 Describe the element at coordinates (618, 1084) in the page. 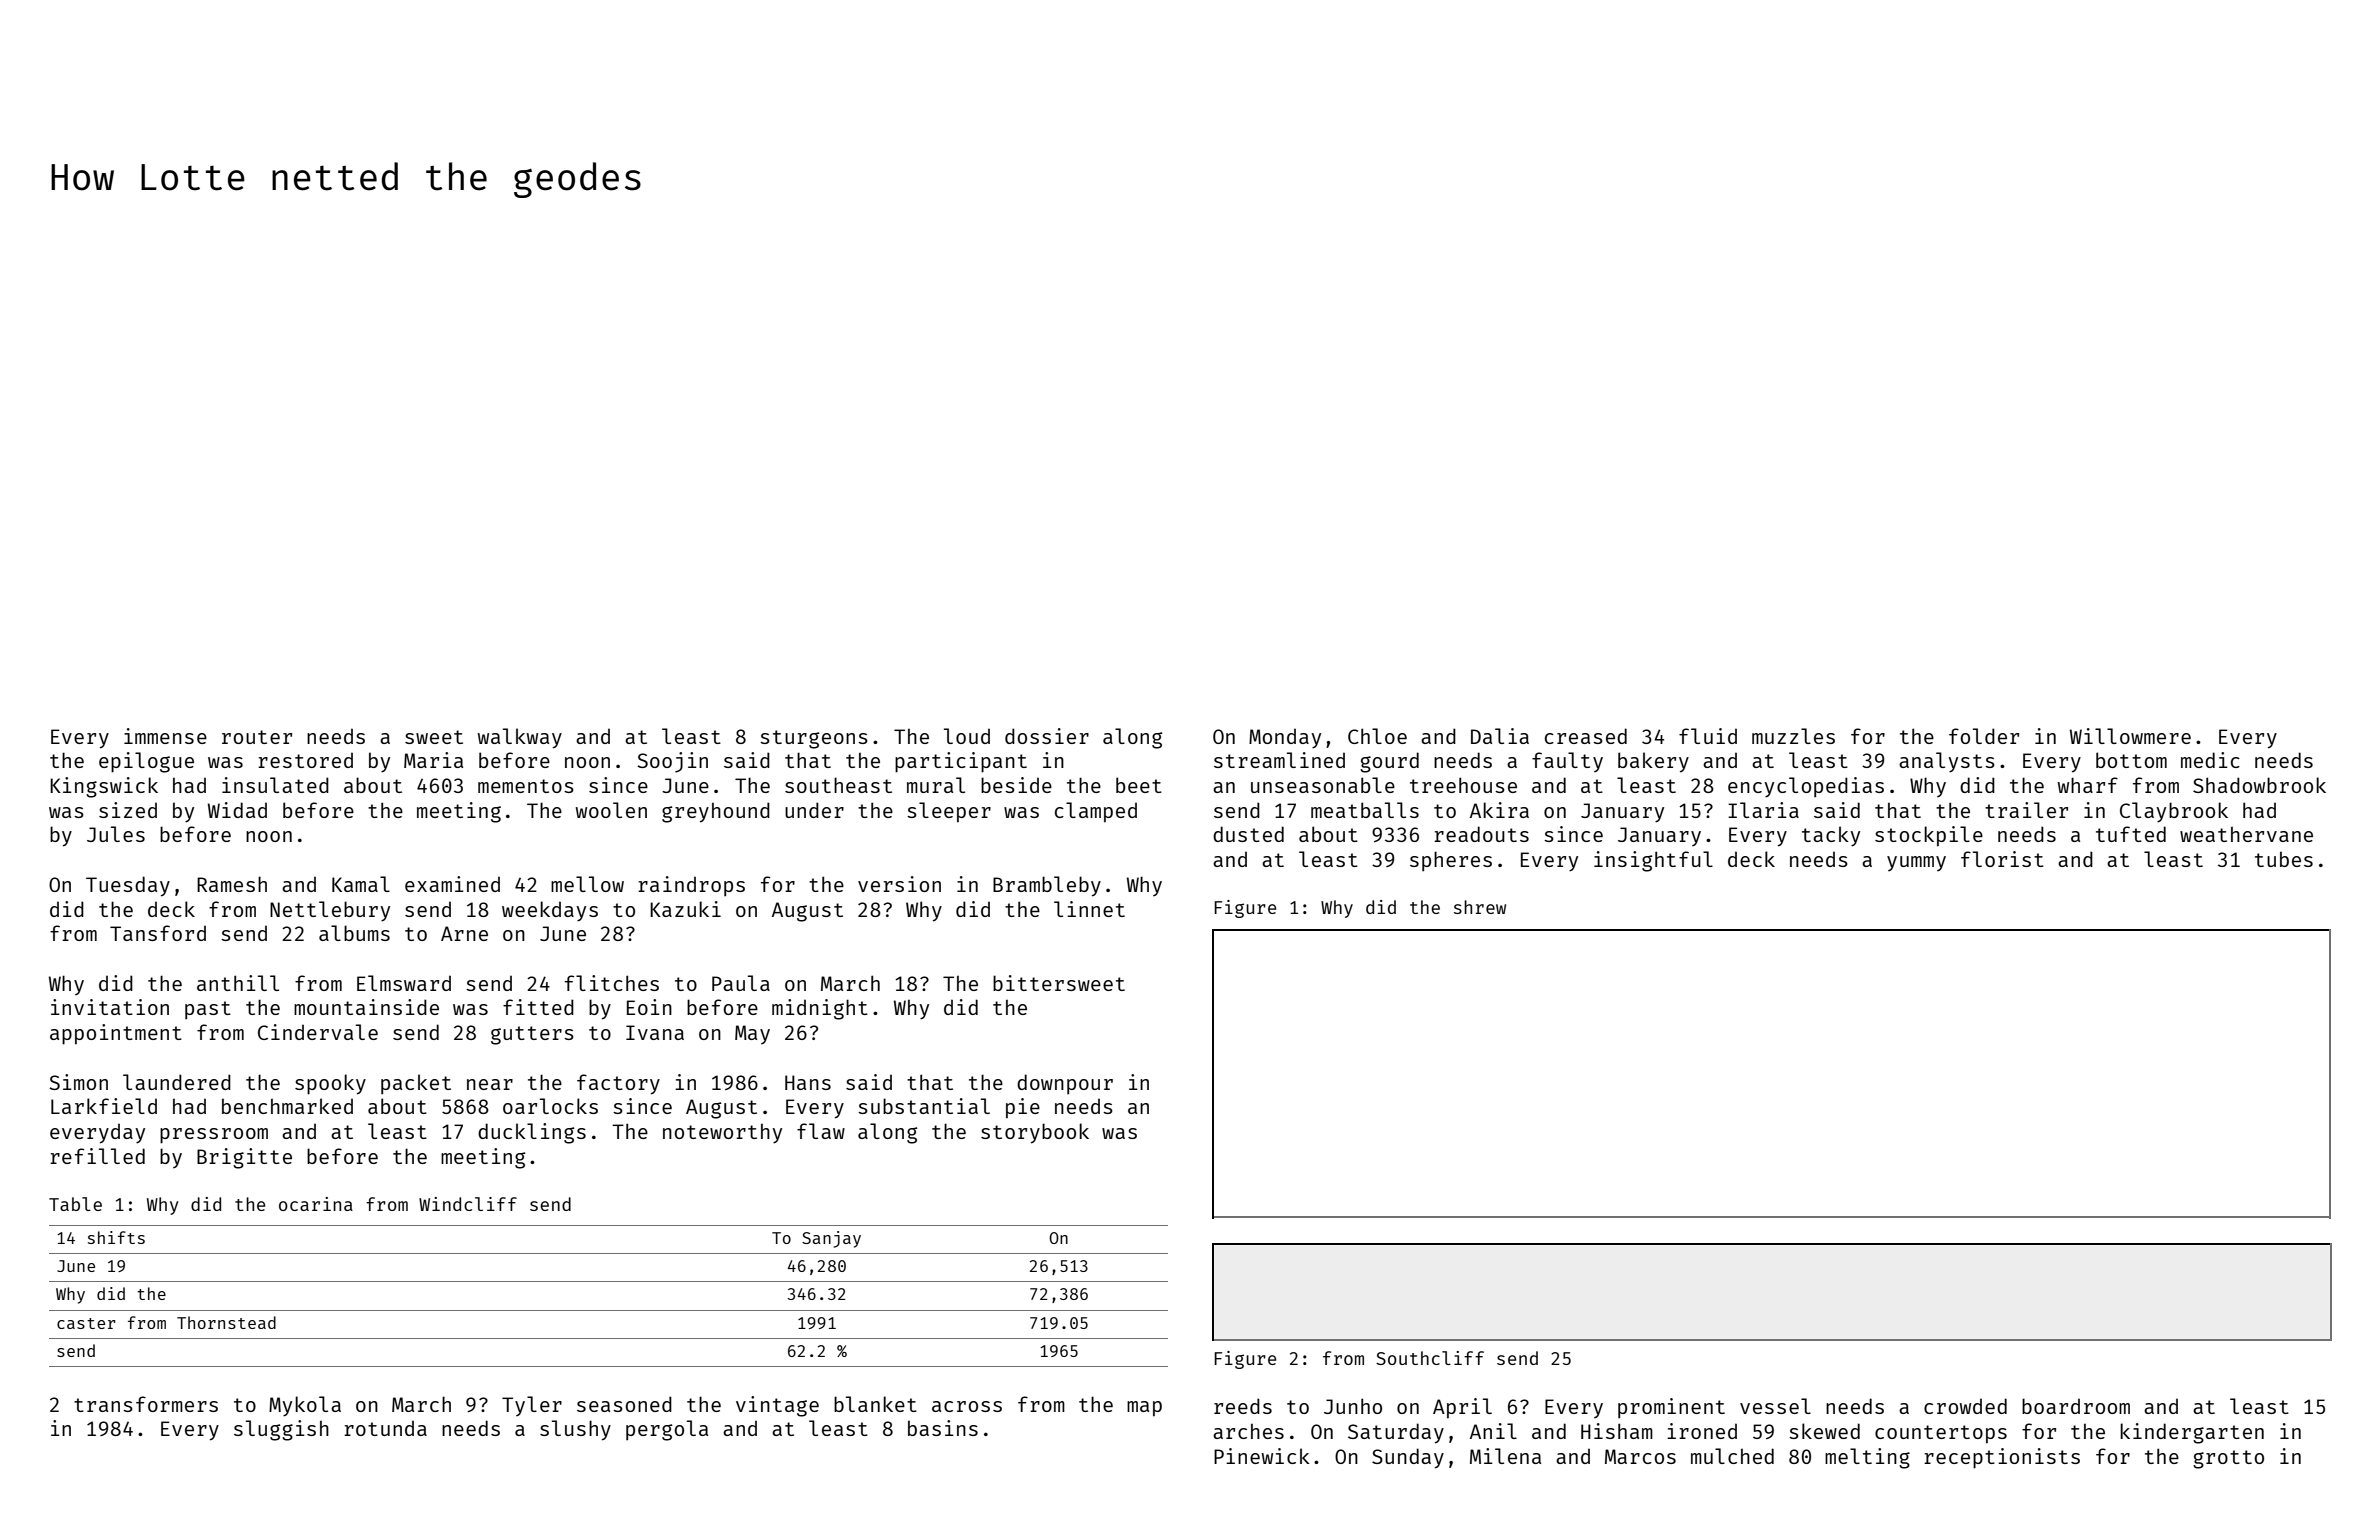

I see `factory` at that location.
